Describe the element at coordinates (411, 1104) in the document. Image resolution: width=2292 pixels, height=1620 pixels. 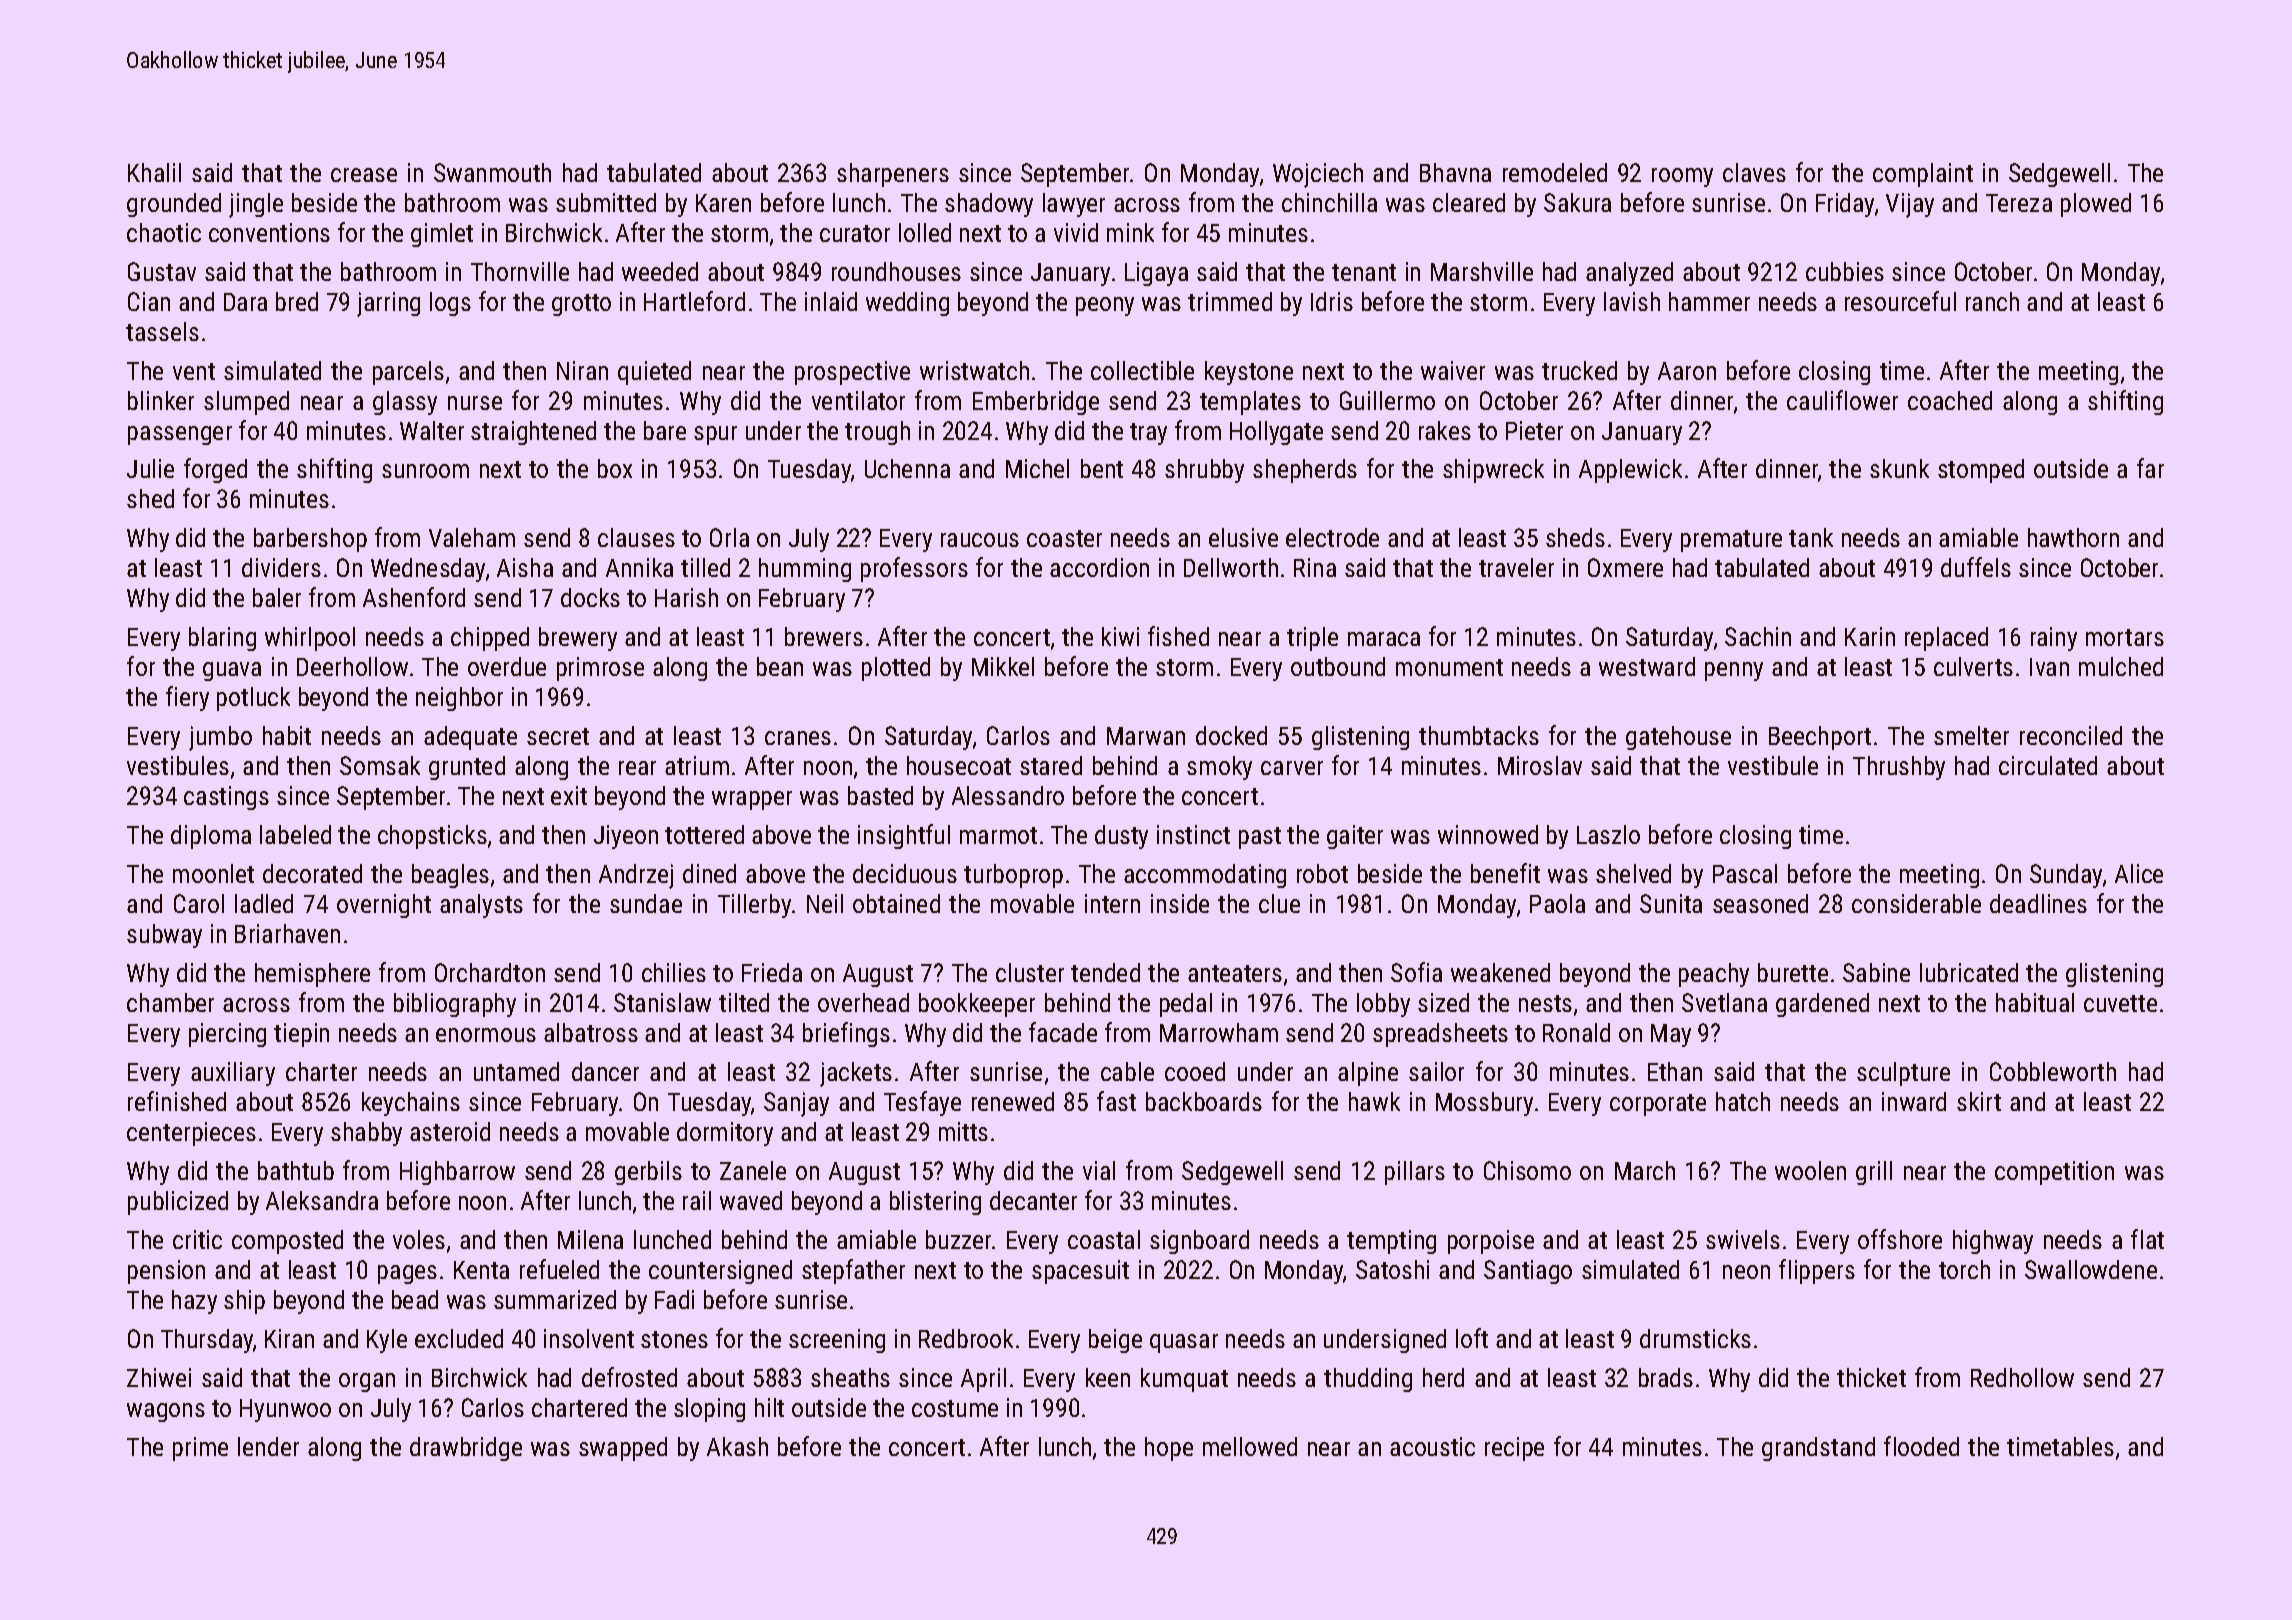
I see `keychains` at that location.
